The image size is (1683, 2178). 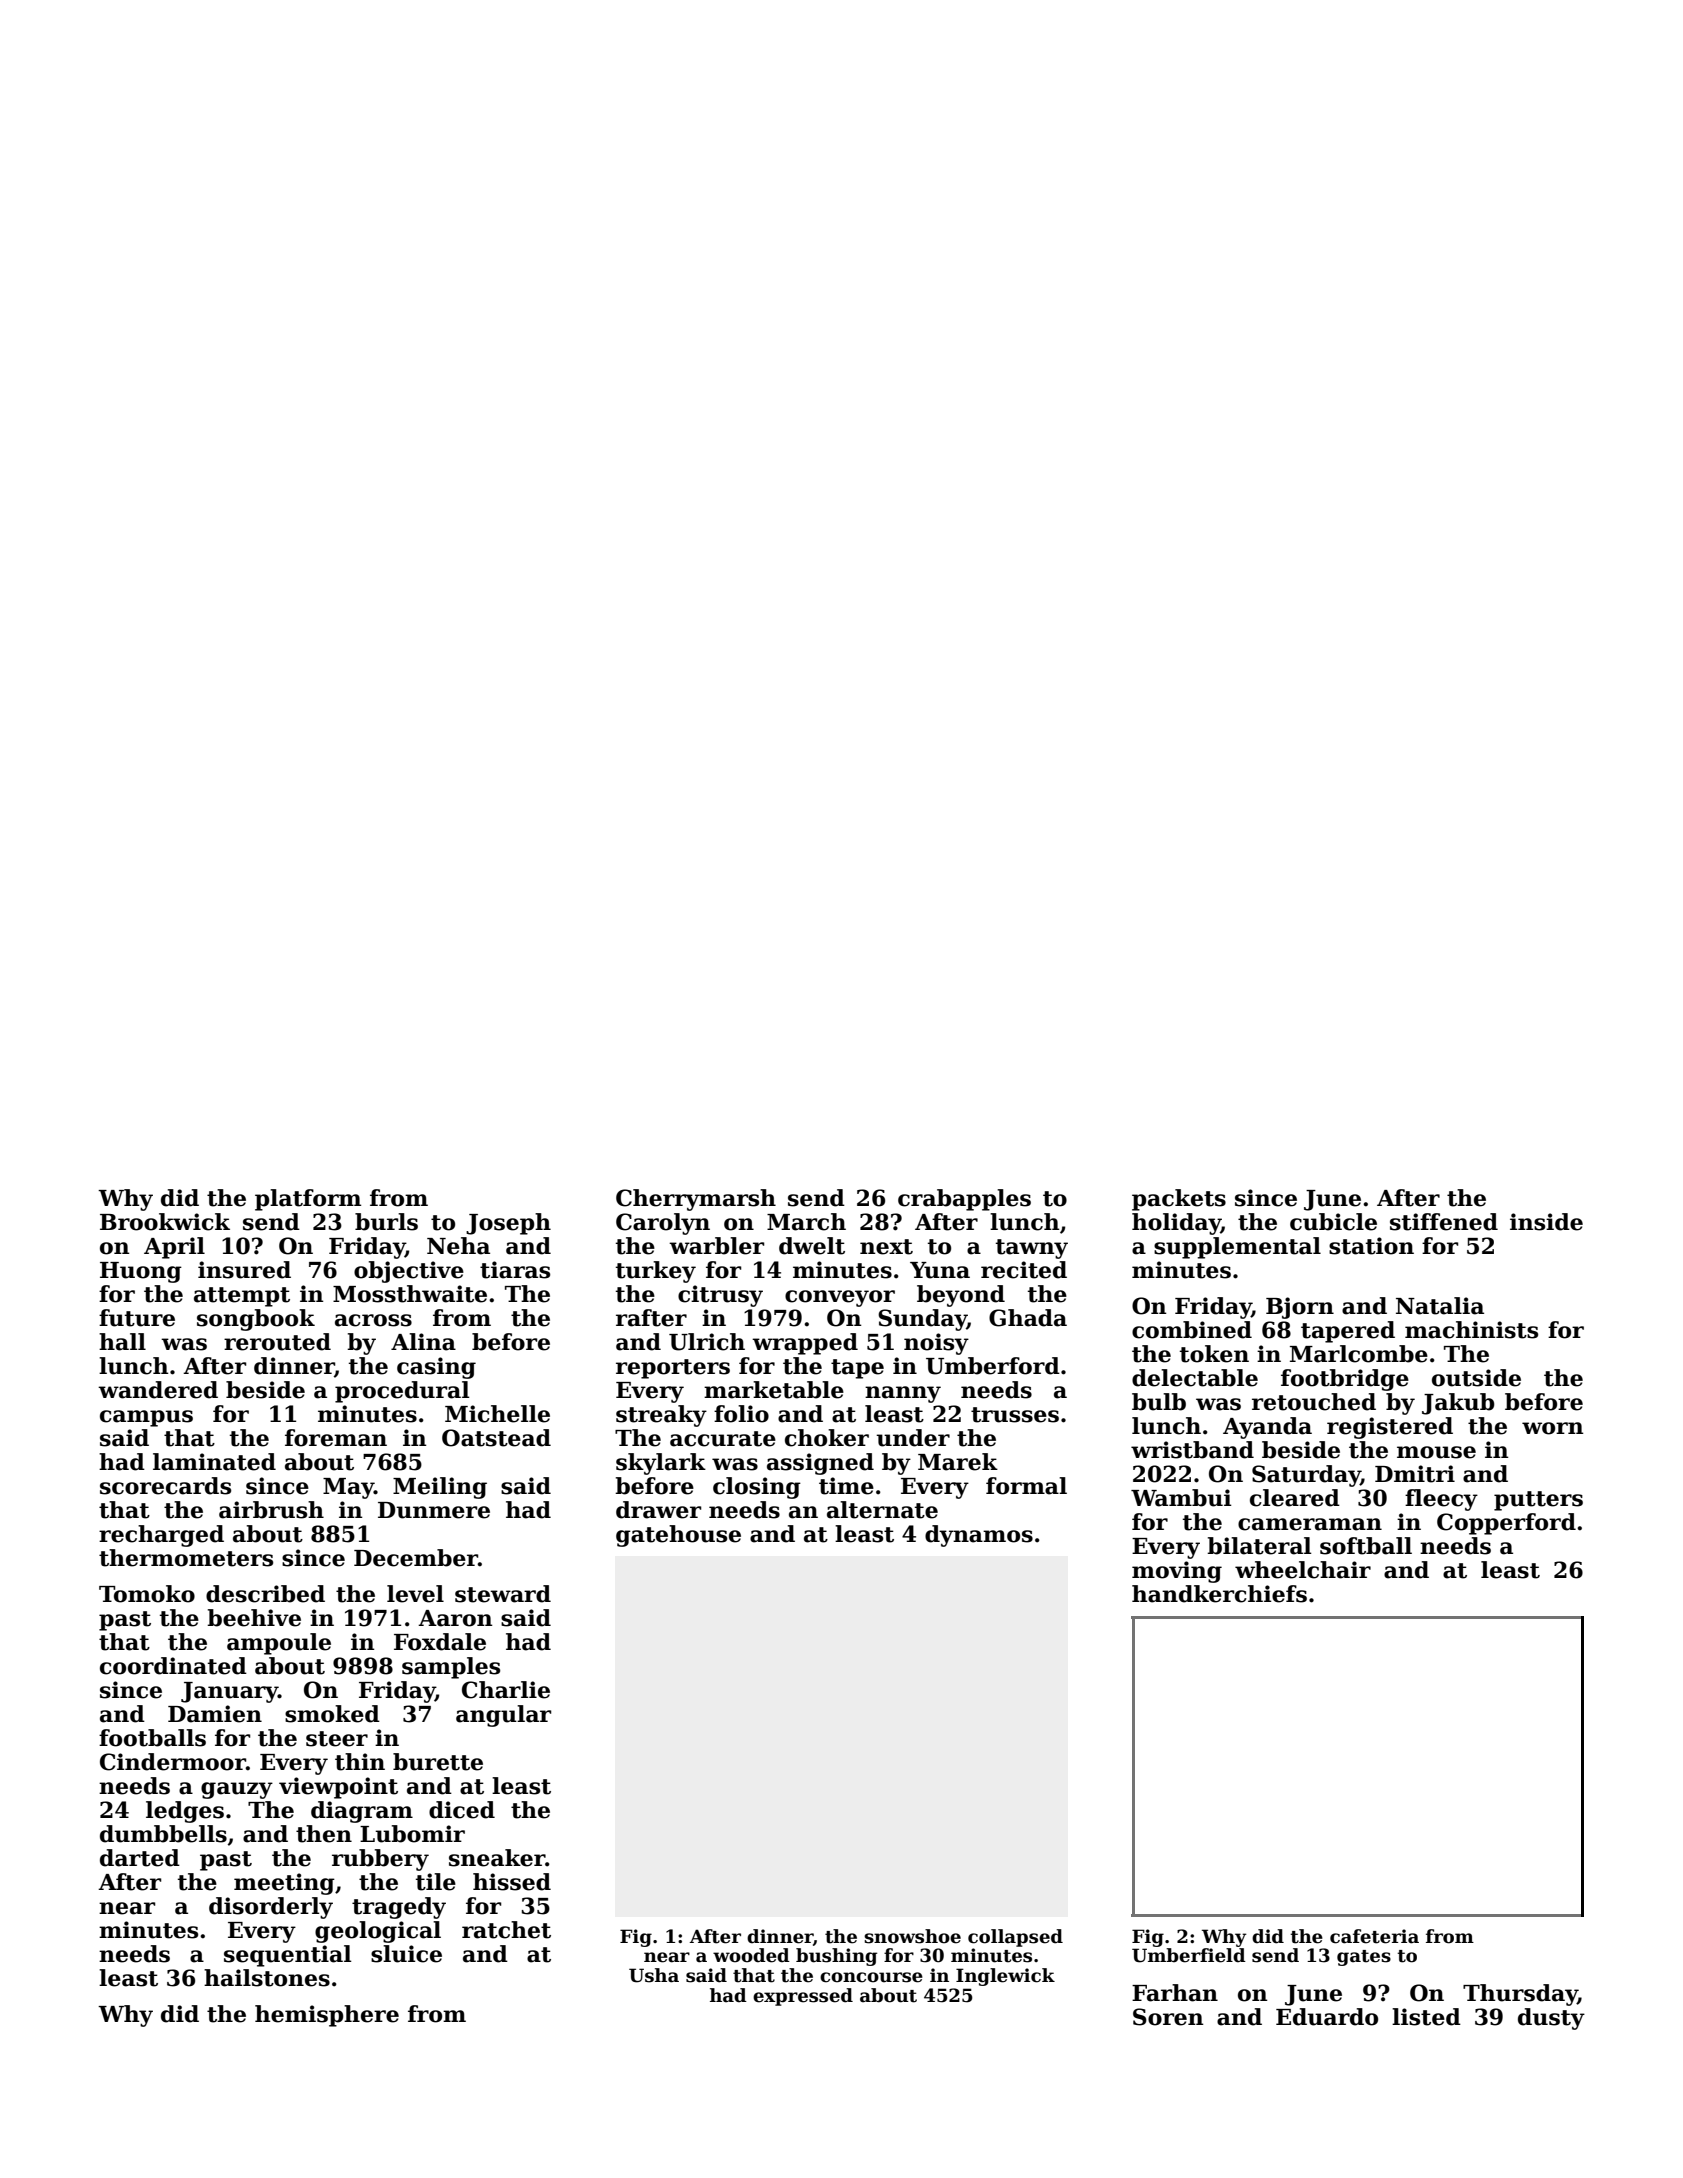 I want to click on expressed, so click(x=803, y=1997).
